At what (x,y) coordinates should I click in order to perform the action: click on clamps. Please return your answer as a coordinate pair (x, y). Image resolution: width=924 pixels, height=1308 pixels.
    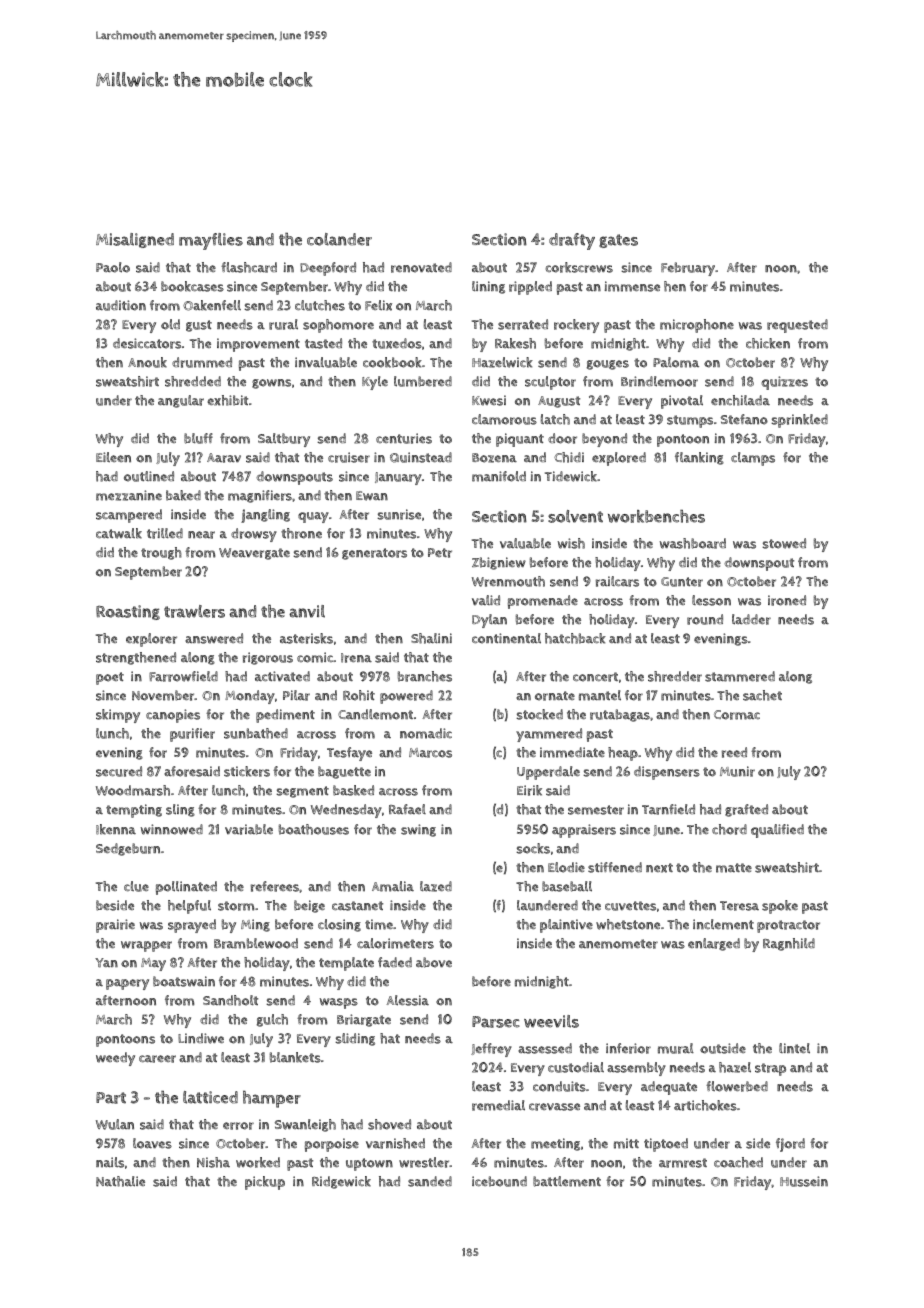
    Looking at the image, I should click on (753, 459).
